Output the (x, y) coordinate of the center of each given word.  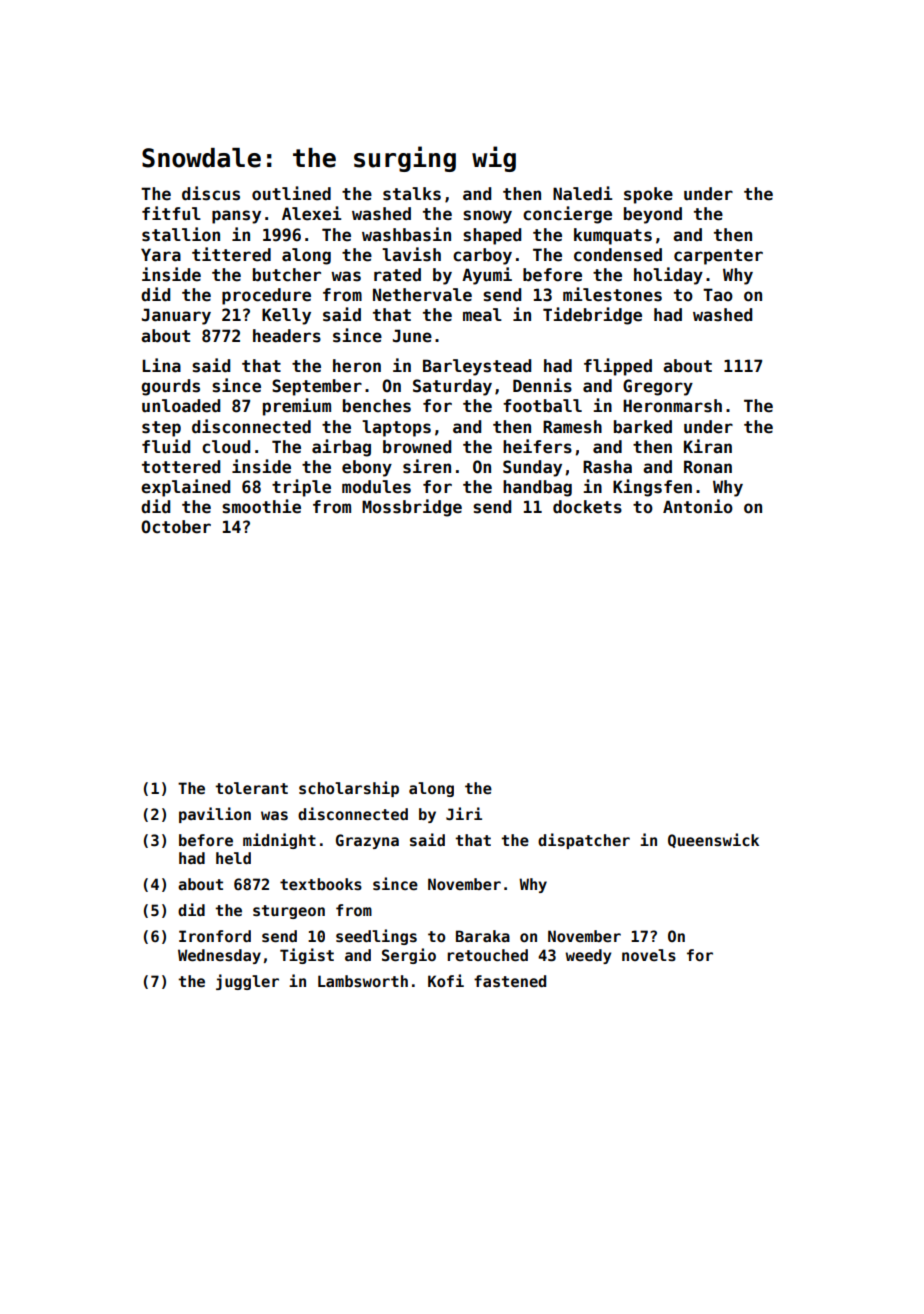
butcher (287, 275)
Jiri (464, 813)
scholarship (349, 789)
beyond (653, 215)
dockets (587, 507)
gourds (170, 387)
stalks (412, 194)
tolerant (251, 788)
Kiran (708, 446)
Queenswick (713, 840)
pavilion (215, 815)
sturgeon (289, 912)
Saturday (452, 387)
